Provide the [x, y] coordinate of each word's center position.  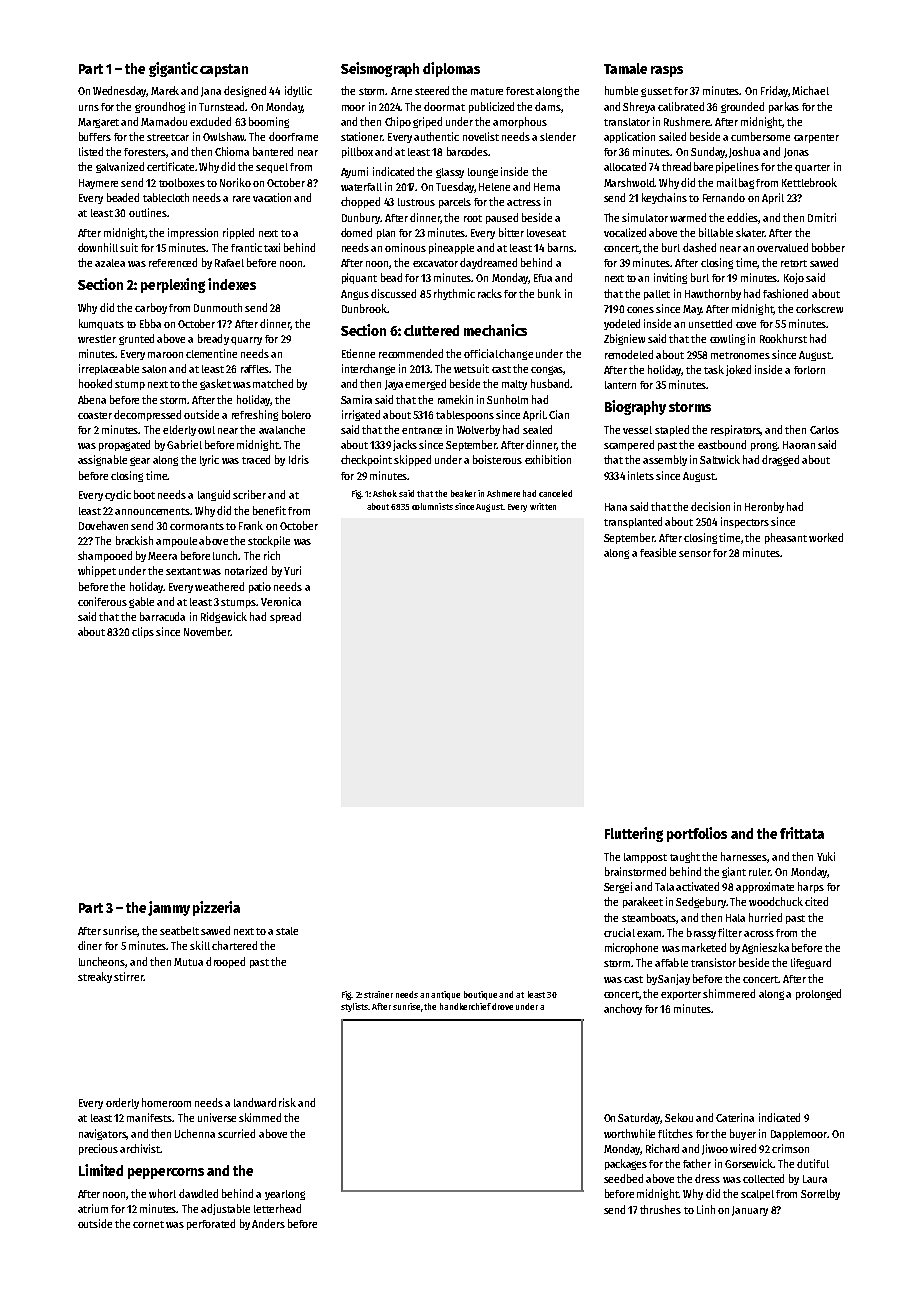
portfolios [697, 834]
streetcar [168, 137]
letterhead [277, 1208]
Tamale [625, 68]
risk [287, 1102]
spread [285, 617]
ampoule [176, 542]
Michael [810, 90]
